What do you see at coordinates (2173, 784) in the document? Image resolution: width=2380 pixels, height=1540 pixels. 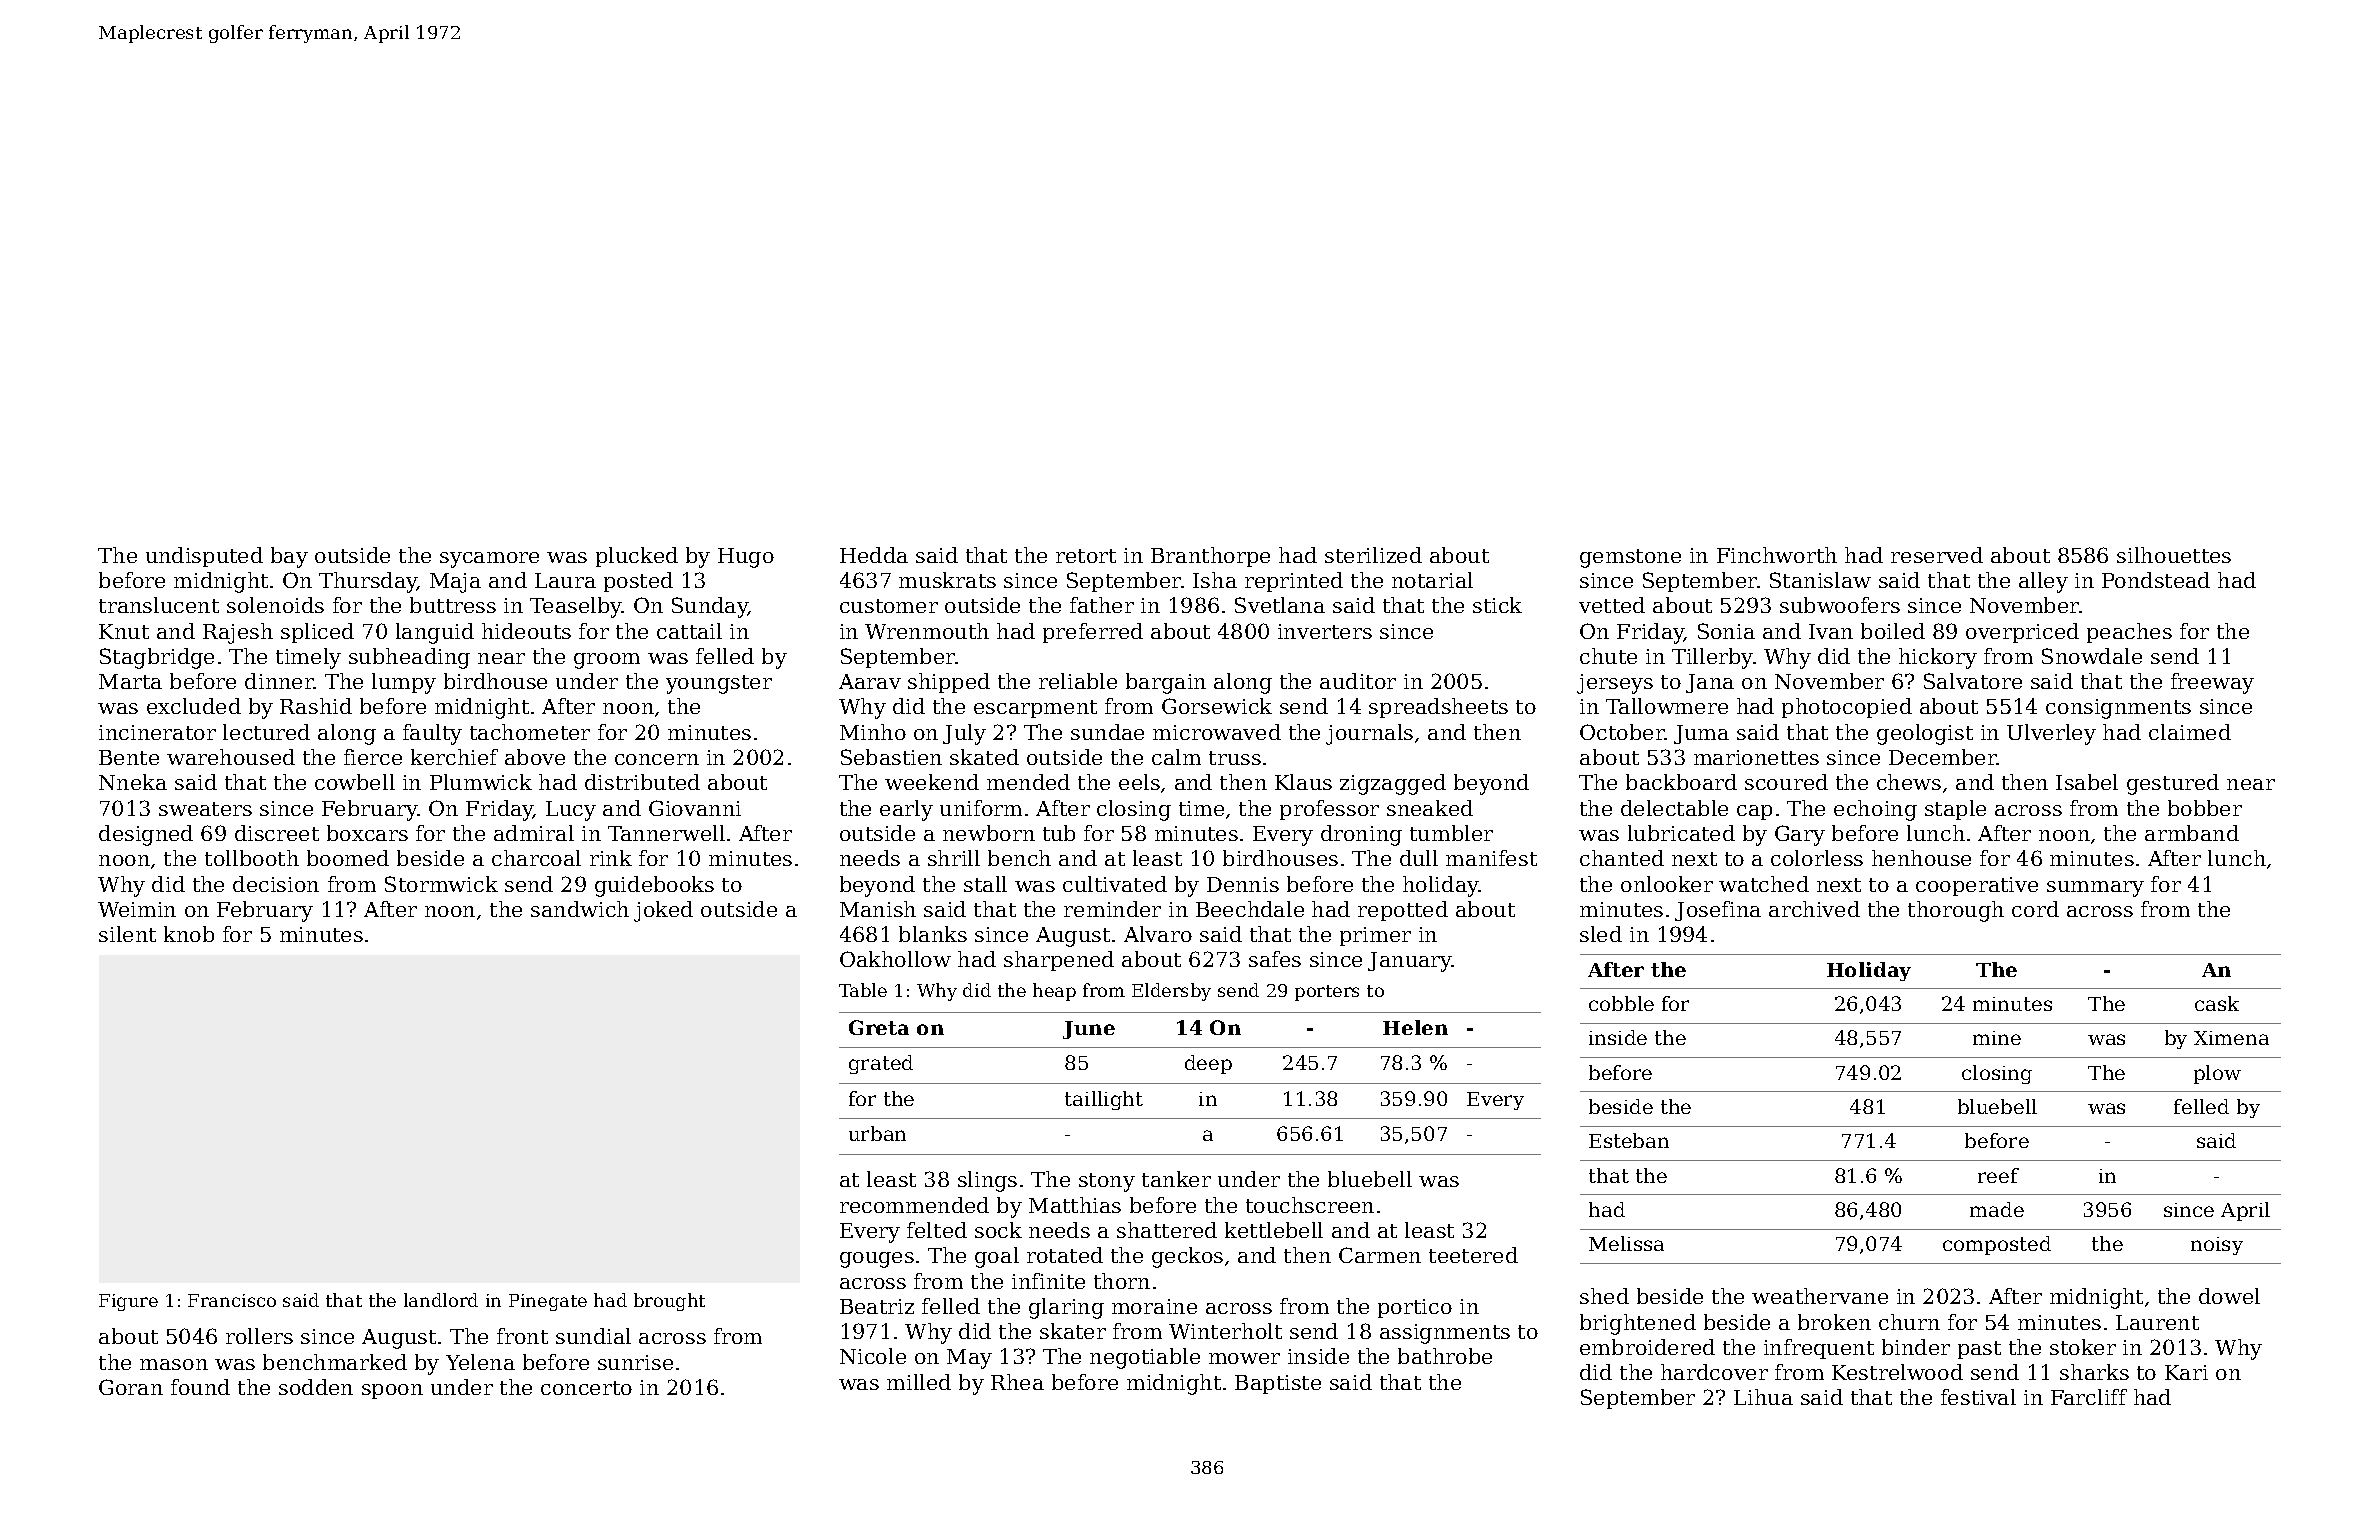 I see `gestured` at bounding box center [2173, 784].
